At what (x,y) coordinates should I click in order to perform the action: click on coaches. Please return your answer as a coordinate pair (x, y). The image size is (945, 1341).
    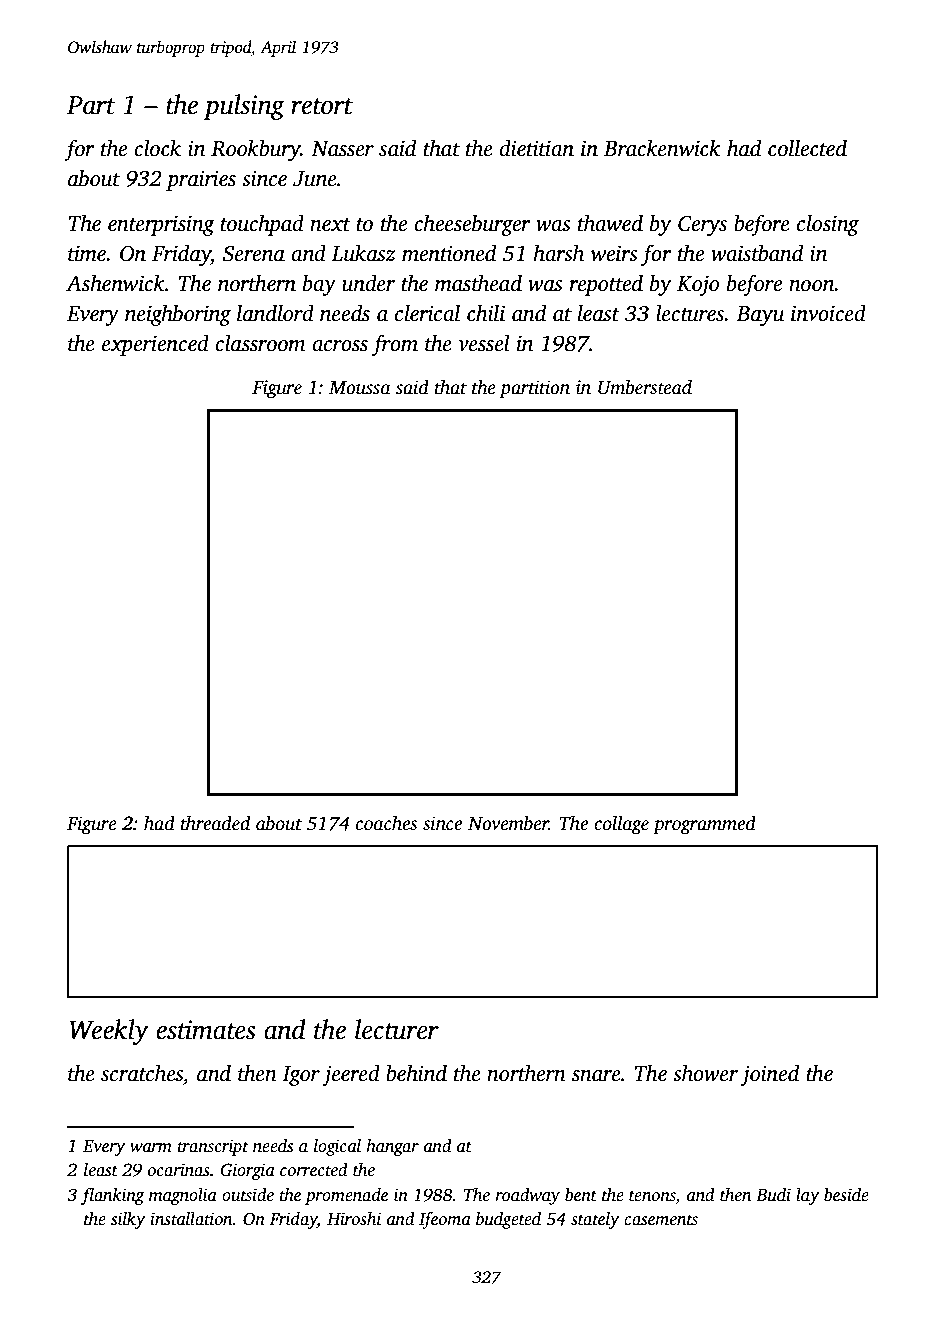
    Looking at the image, I should click on (386, 823).
